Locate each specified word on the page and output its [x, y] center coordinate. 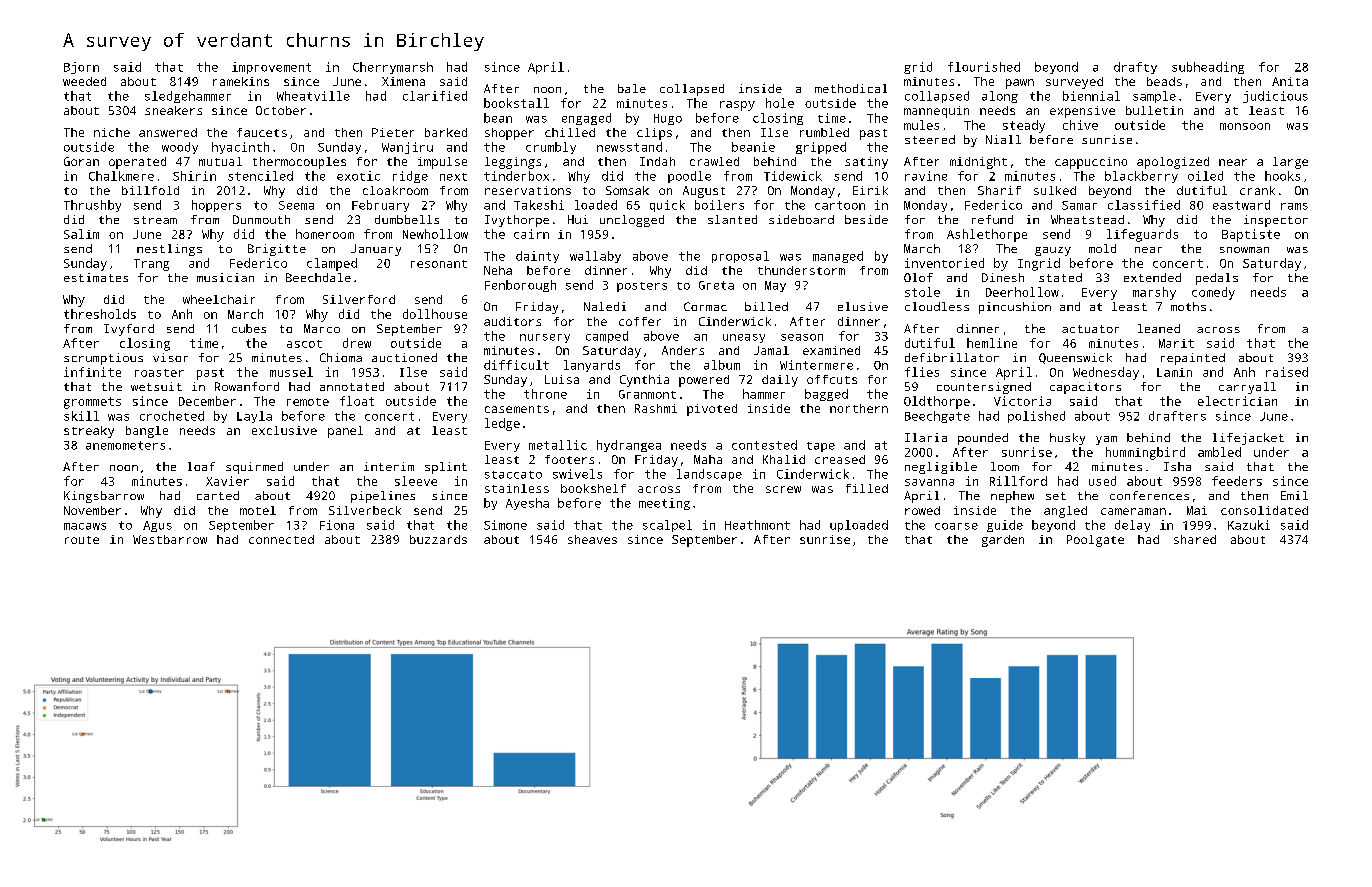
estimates [96, 277]
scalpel [667, 526]
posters [642, 287]
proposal [740, 257]
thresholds [100, 314]
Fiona [337, 525]
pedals [1217, 279]
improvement [271, 68]
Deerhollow [1022, 292]
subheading [1208, 68]
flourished [984, 67]
